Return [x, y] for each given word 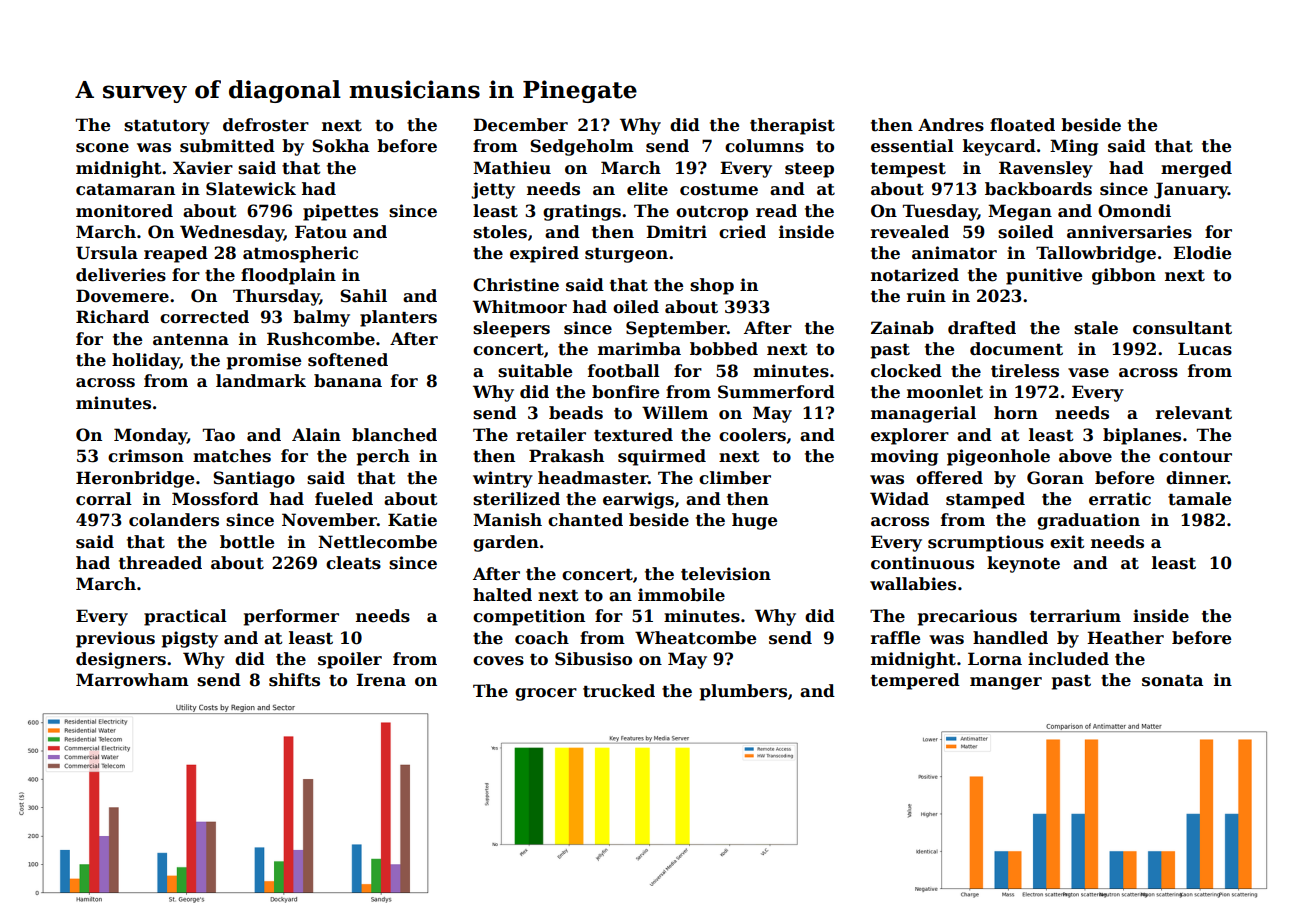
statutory [167, 127]
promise [264, 361]
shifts [294, 680]
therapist [792, 126]
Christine [516, 285]
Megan [1020, 212]
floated [1022, 125]
